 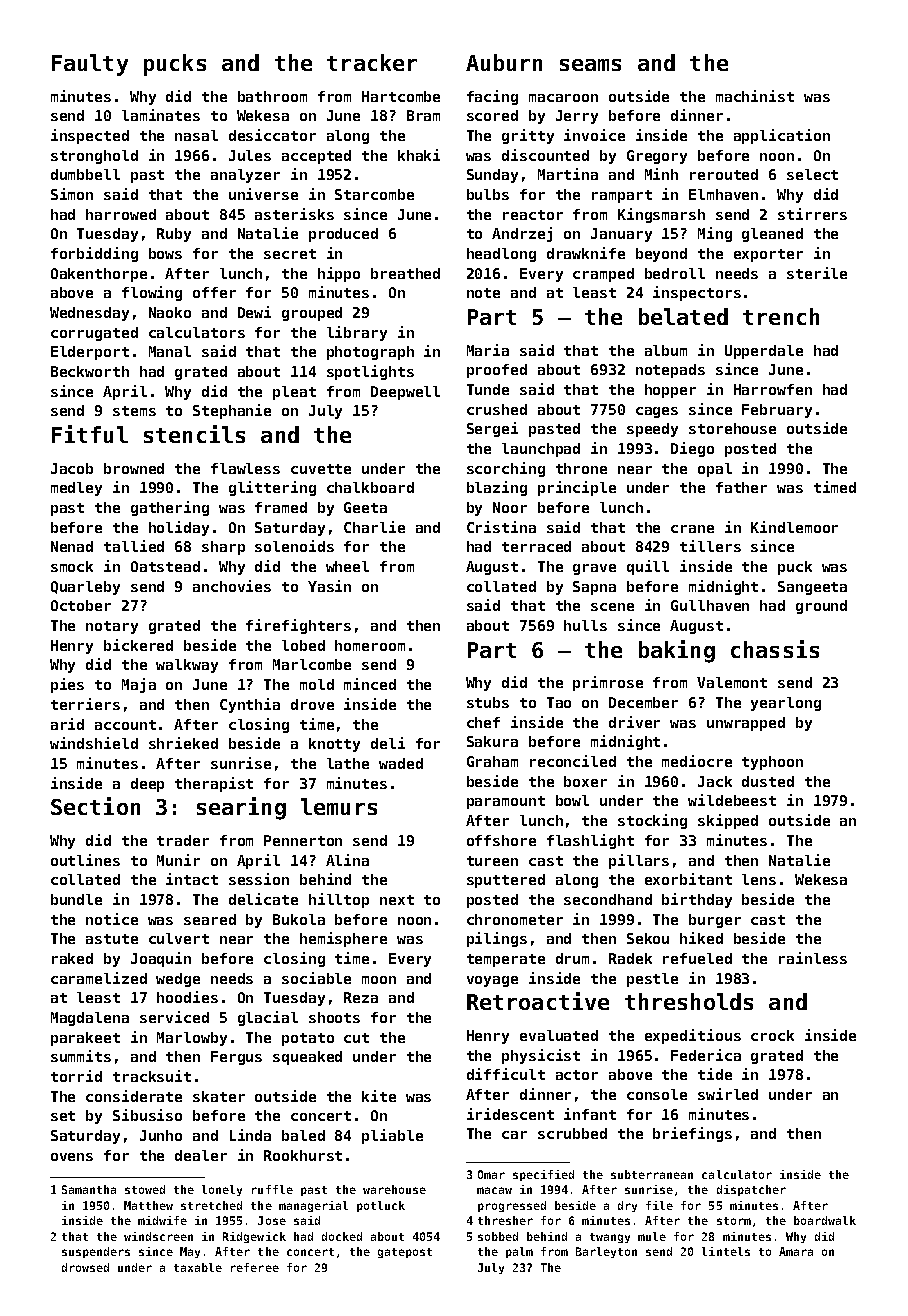 I want to click on Auburn, so click(x=504, y=62).
